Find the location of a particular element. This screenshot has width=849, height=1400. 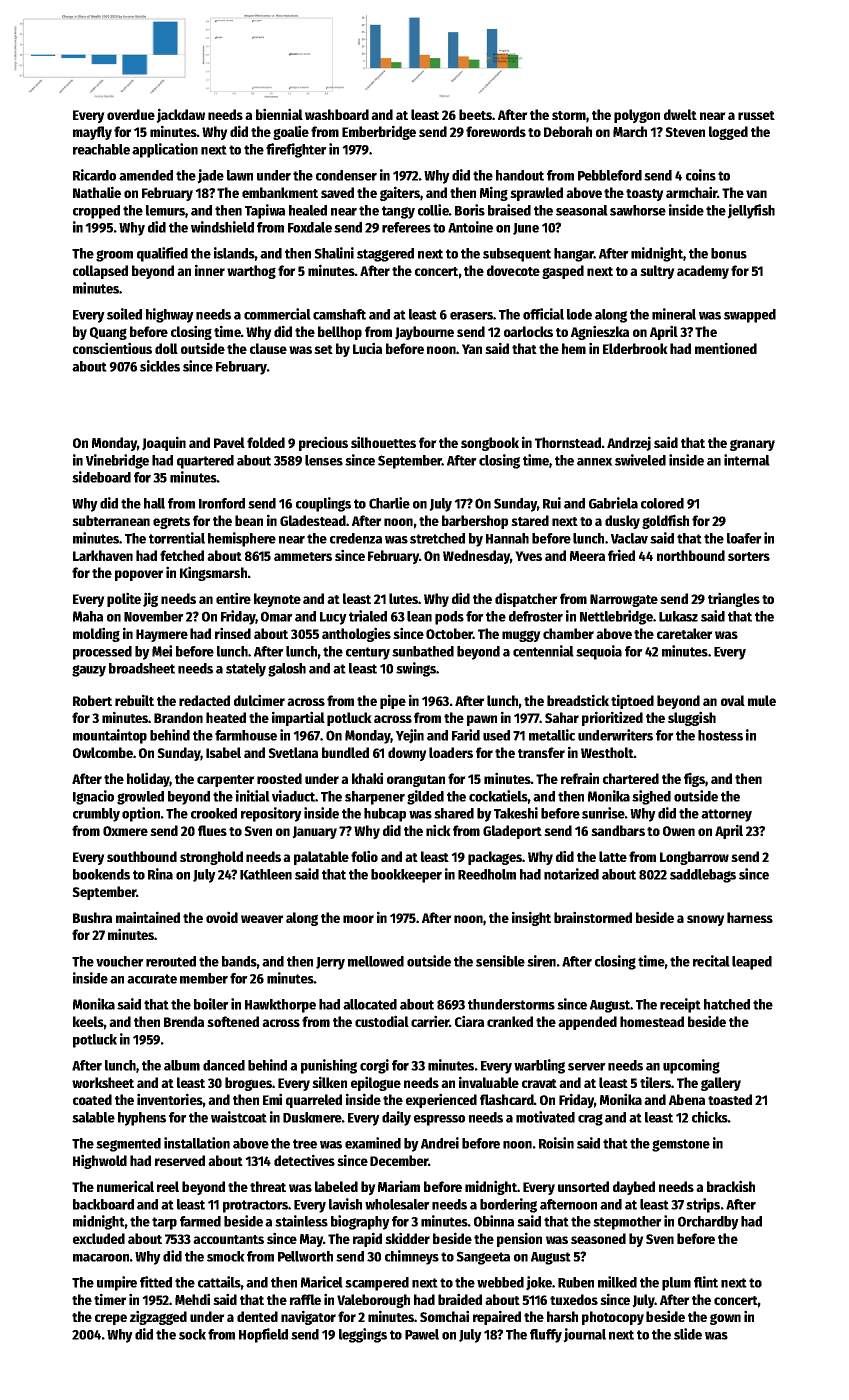

biennial is located at coordinates (279, 114).
